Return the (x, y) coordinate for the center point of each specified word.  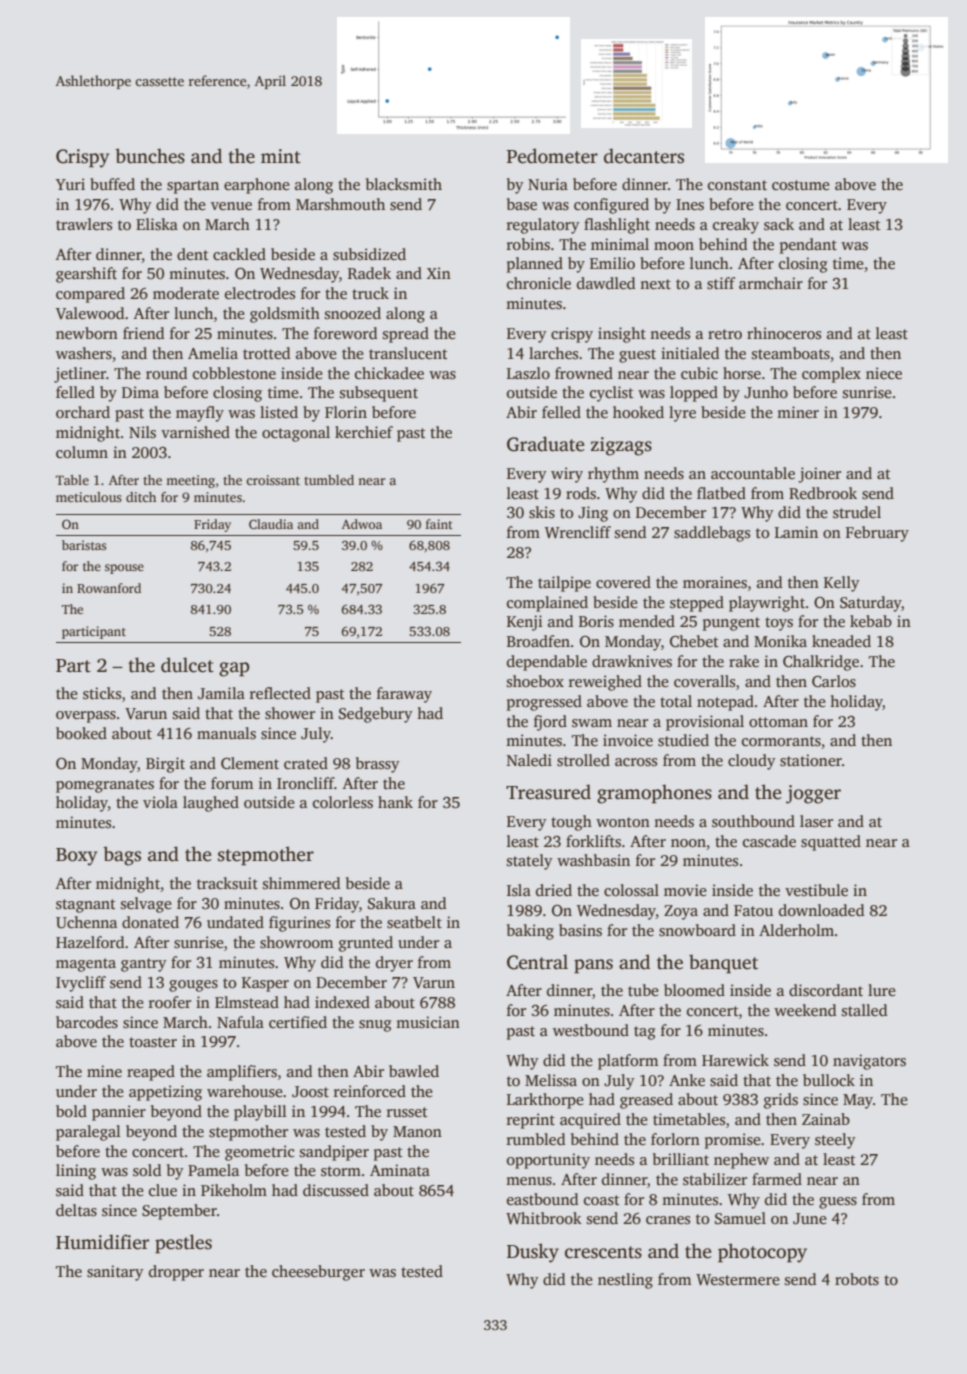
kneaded (841, 641)
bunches (150, 156)
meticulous (89, 497)
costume (801, 185)
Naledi (529, 760)
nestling (625, 1281)
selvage (146, 905)
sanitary (115, 1273)
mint (281, 156)
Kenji (525, 623)
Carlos (834, 681)
